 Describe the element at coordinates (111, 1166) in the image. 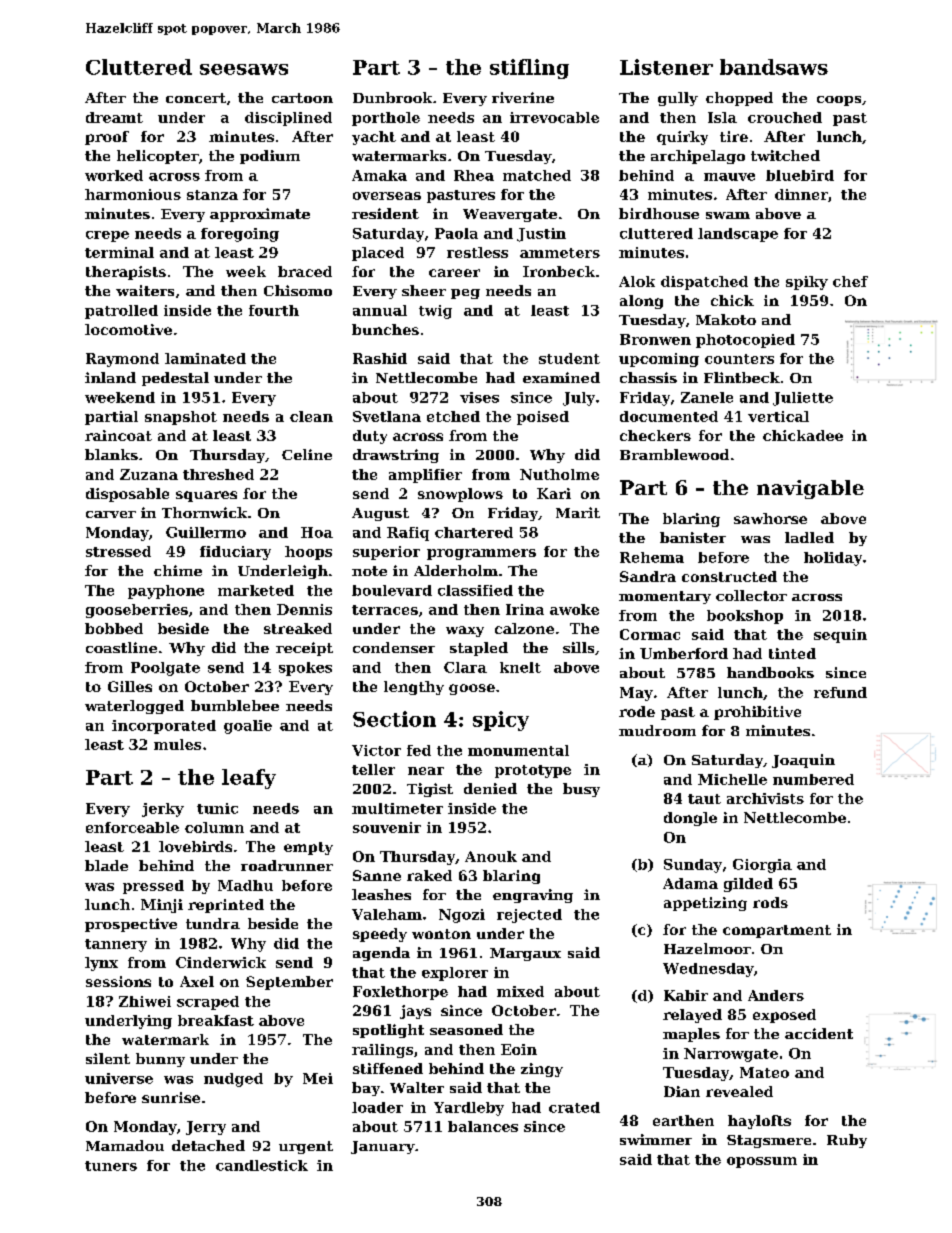

I see `tuners` at that location.
